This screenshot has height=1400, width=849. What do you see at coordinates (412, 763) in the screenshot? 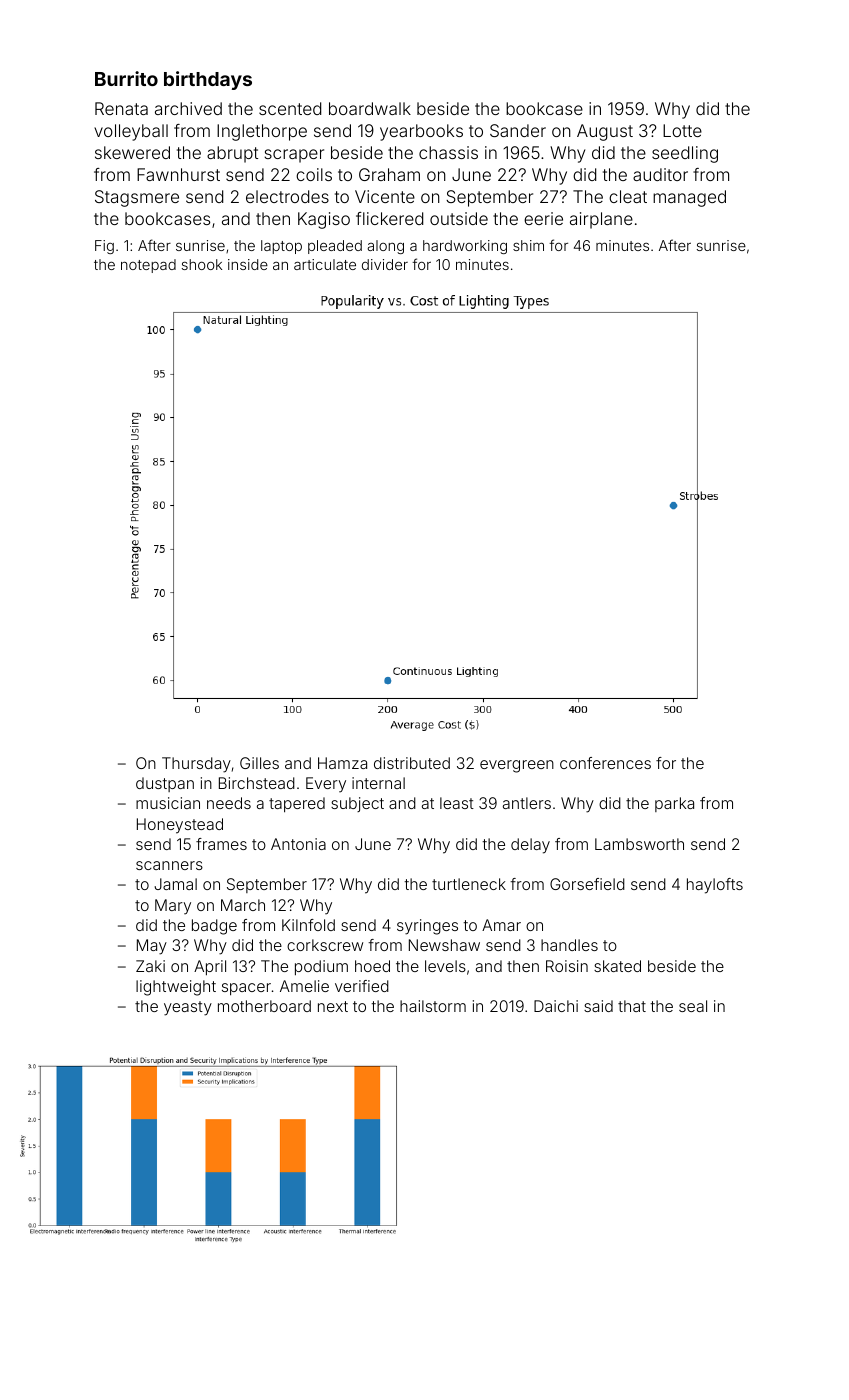
I see `distributed` at bounding box center [412, 763].
